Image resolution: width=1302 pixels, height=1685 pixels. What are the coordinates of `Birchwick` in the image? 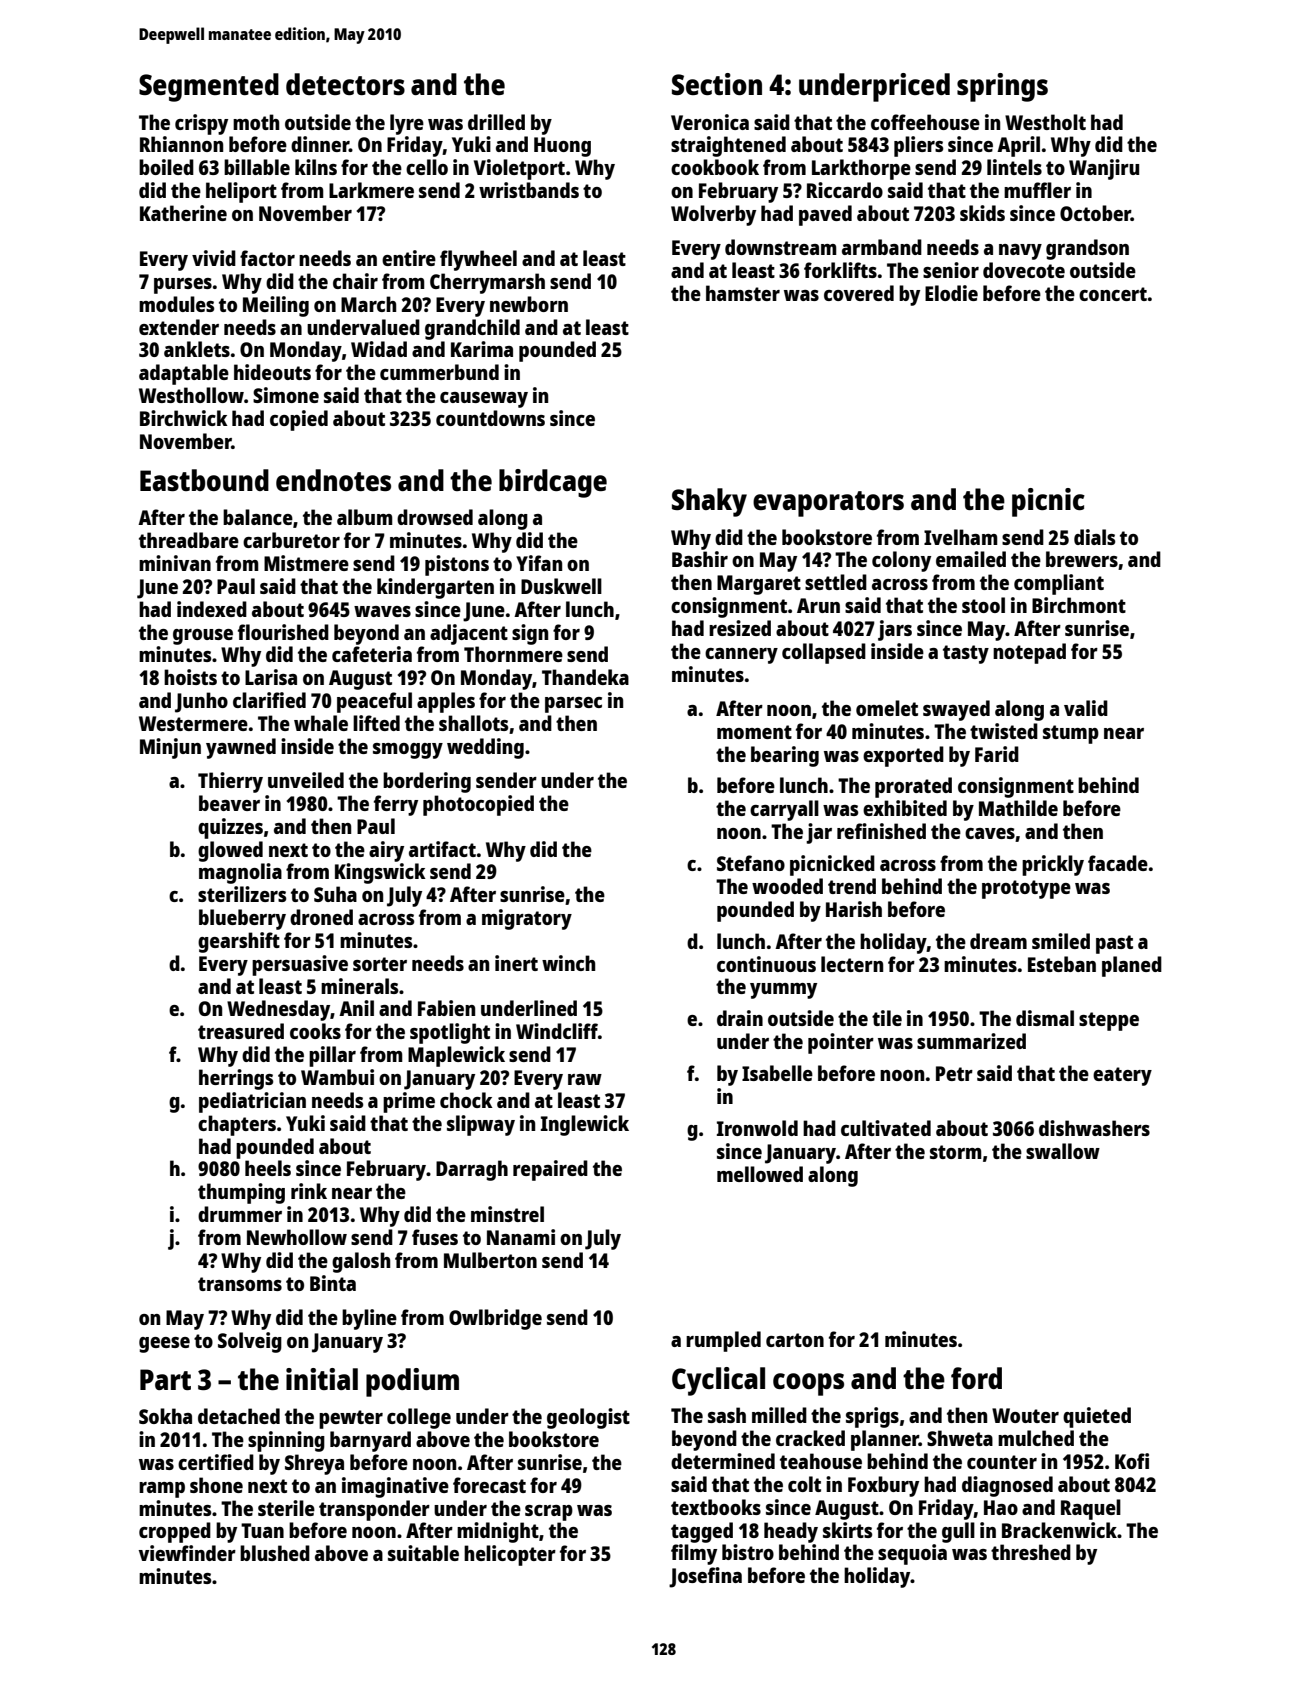 It's located at (184, 418).
